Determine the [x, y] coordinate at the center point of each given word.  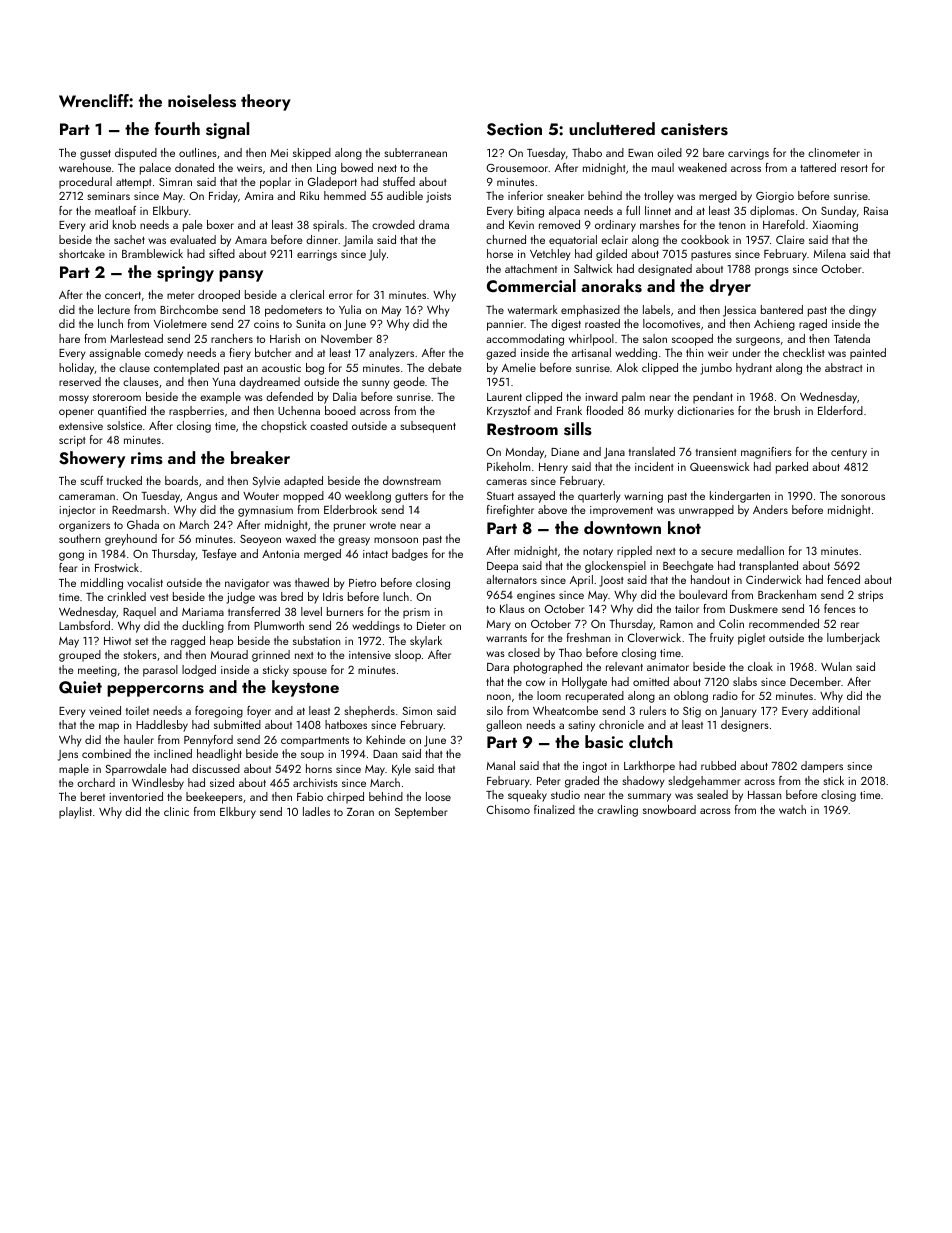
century [849, 454]
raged [813, 325]
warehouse [85, 167]
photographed [548, 668]
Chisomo [508, 809]
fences [840, 608]
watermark [532, 309]
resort [854, 168]
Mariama [203, 612]
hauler [139, 739]
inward [601, 396]
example [220, 398]
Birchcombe [189, 309]
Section [514, 129]
